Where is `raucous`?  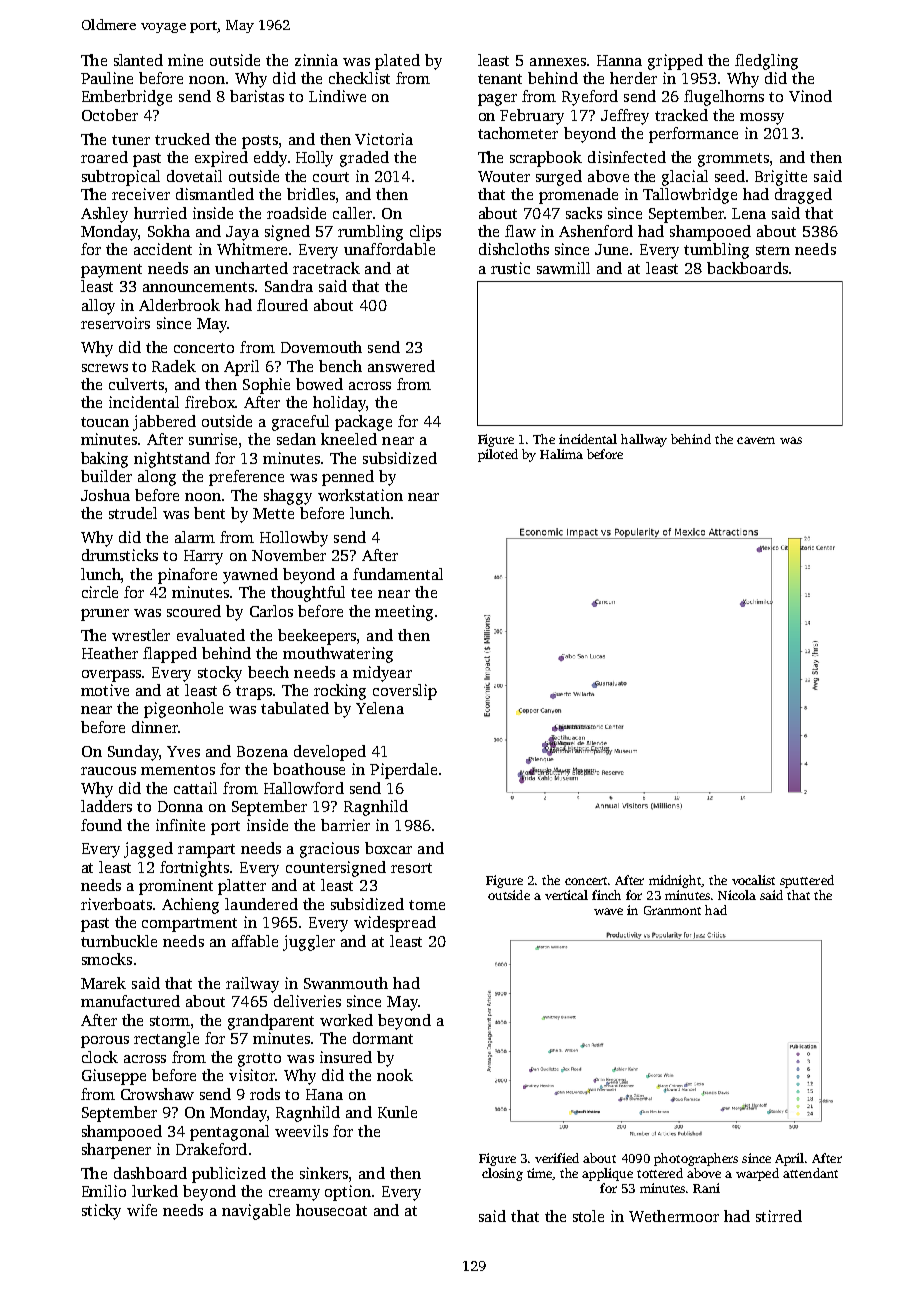 raucous is located at coordinates (108, 771).
